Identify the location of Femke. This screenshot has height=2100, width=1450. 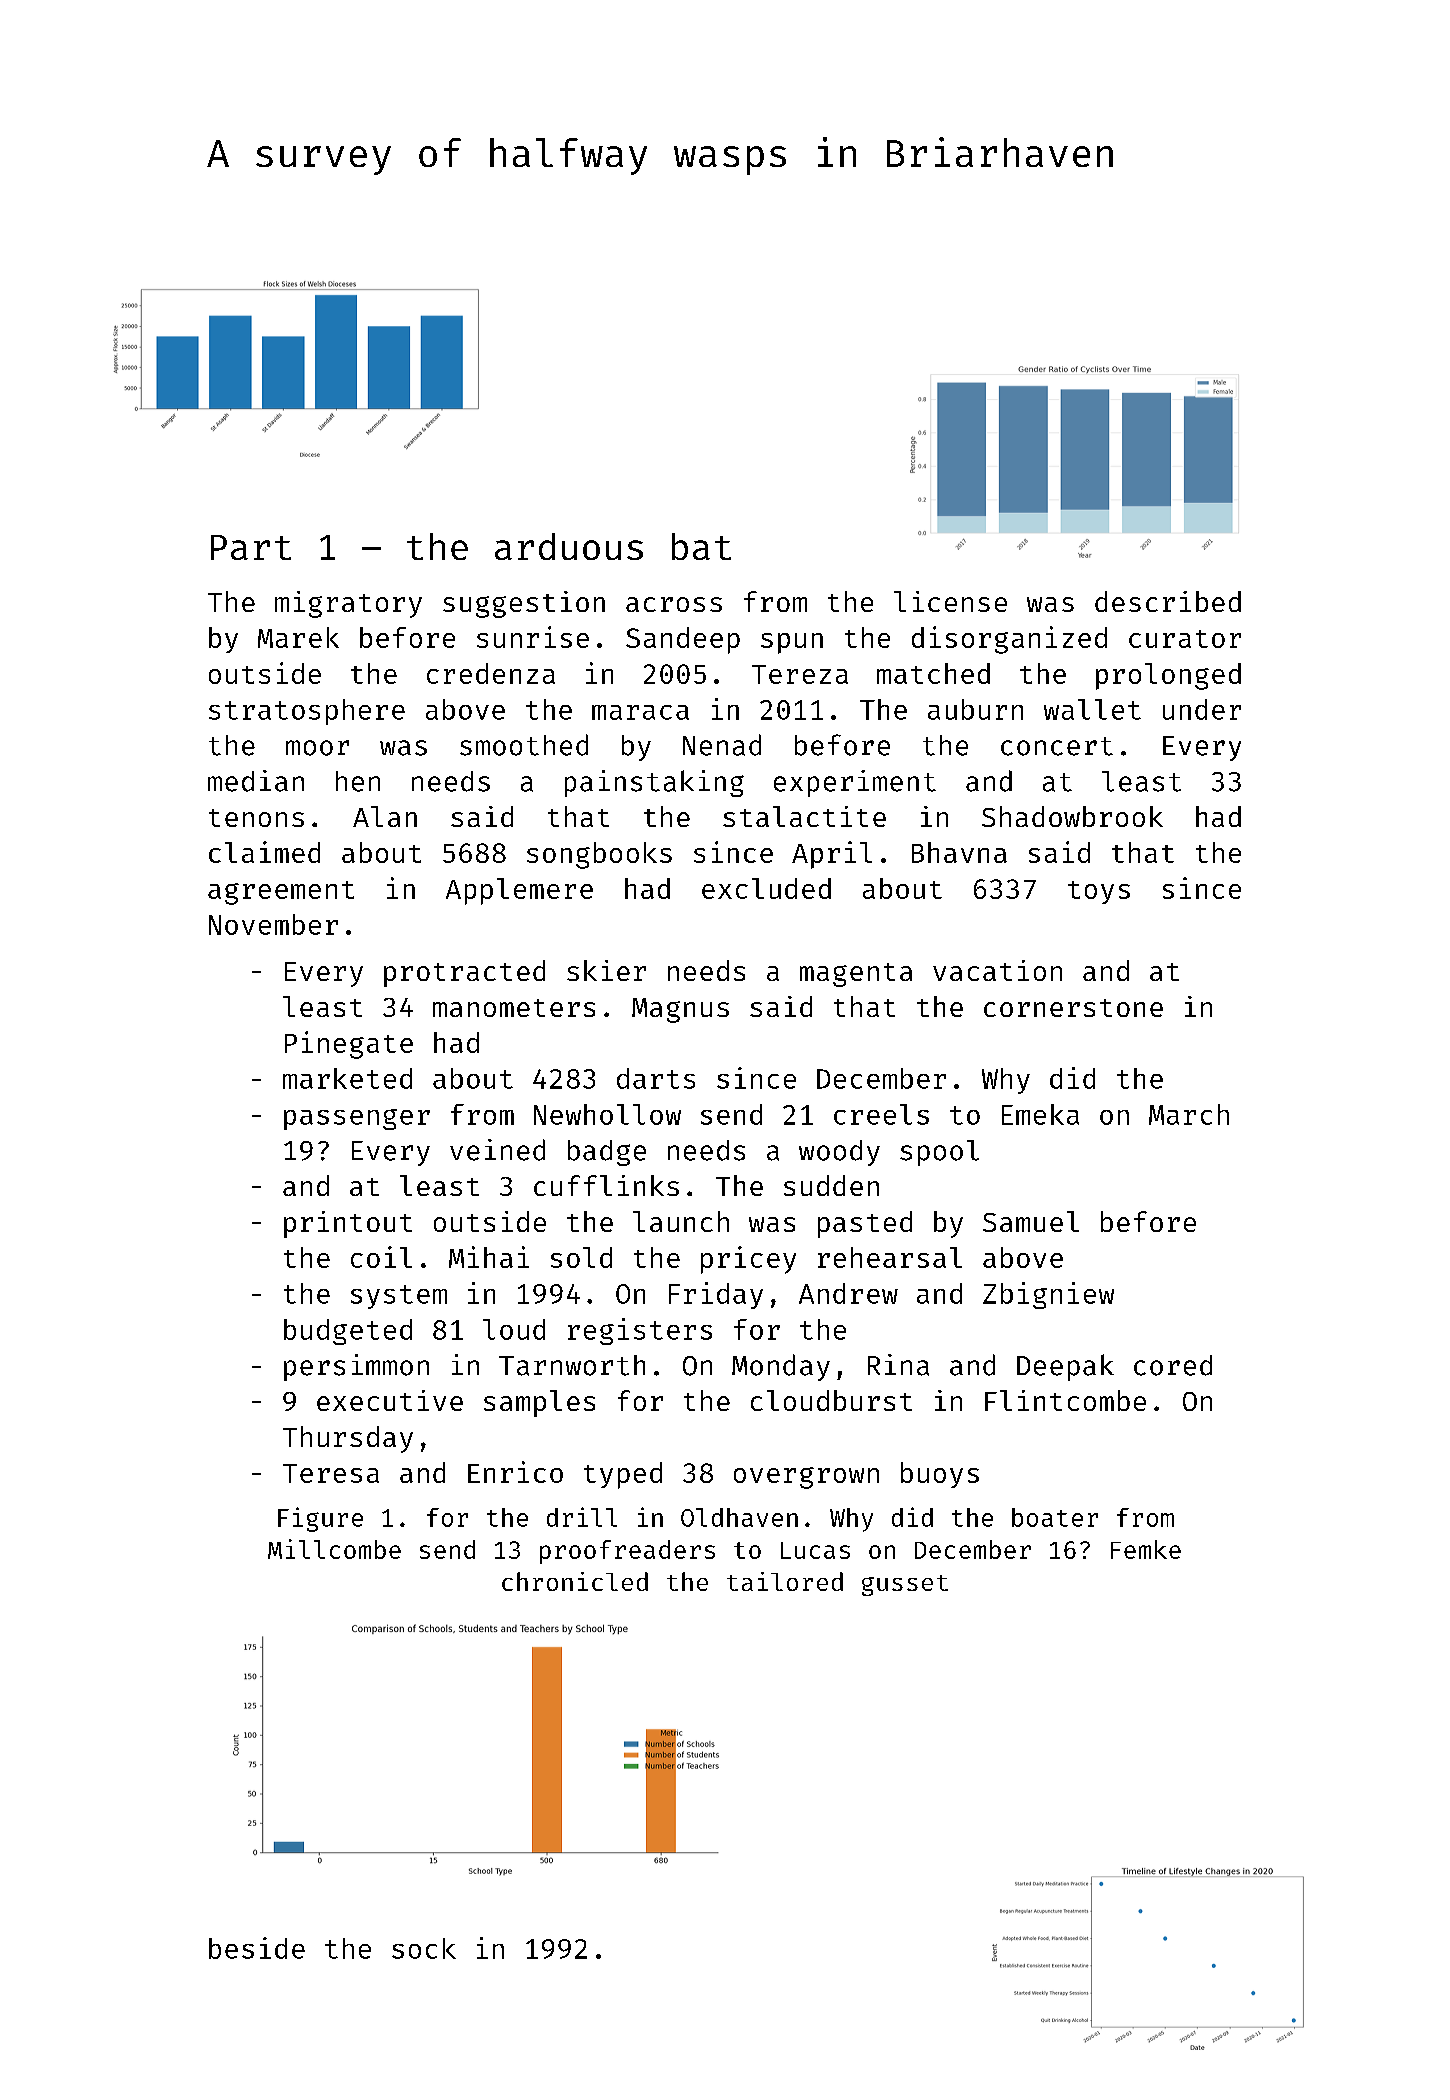
(1146, 1549).
